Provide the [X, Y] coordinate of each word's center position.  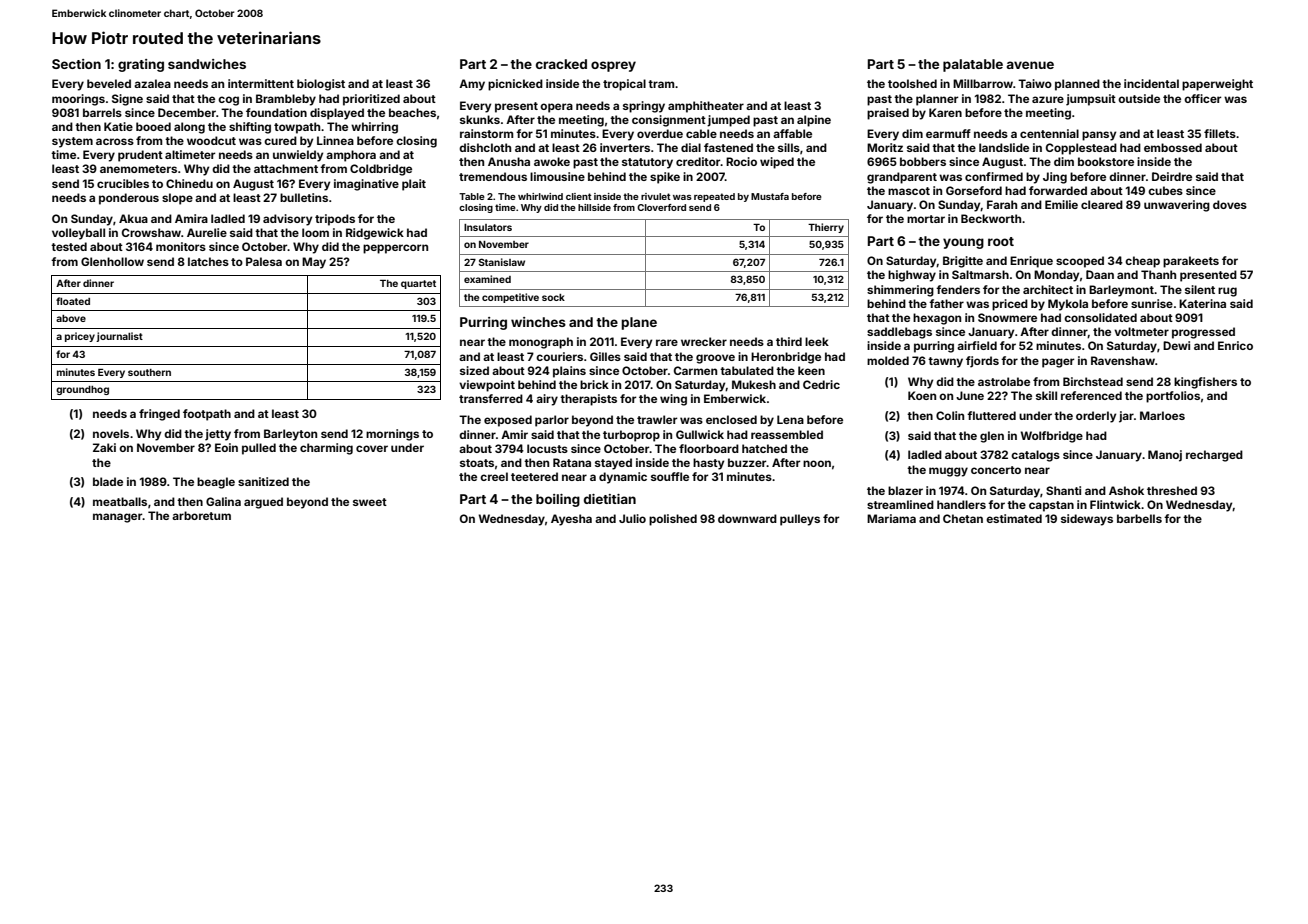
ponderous [129, 199]
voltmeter [1141, 331]
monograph [541, 343]
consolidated [1100, 317]
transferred [491, 398]
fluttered [991, 415]
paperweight [1217, 85]
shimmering [900, 291]
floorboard [709, 448]
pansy [1099, 136]
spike [665, 178]
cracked [561, 64]
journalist [119, 337]
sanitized [263, 481]
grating [141, 65]
